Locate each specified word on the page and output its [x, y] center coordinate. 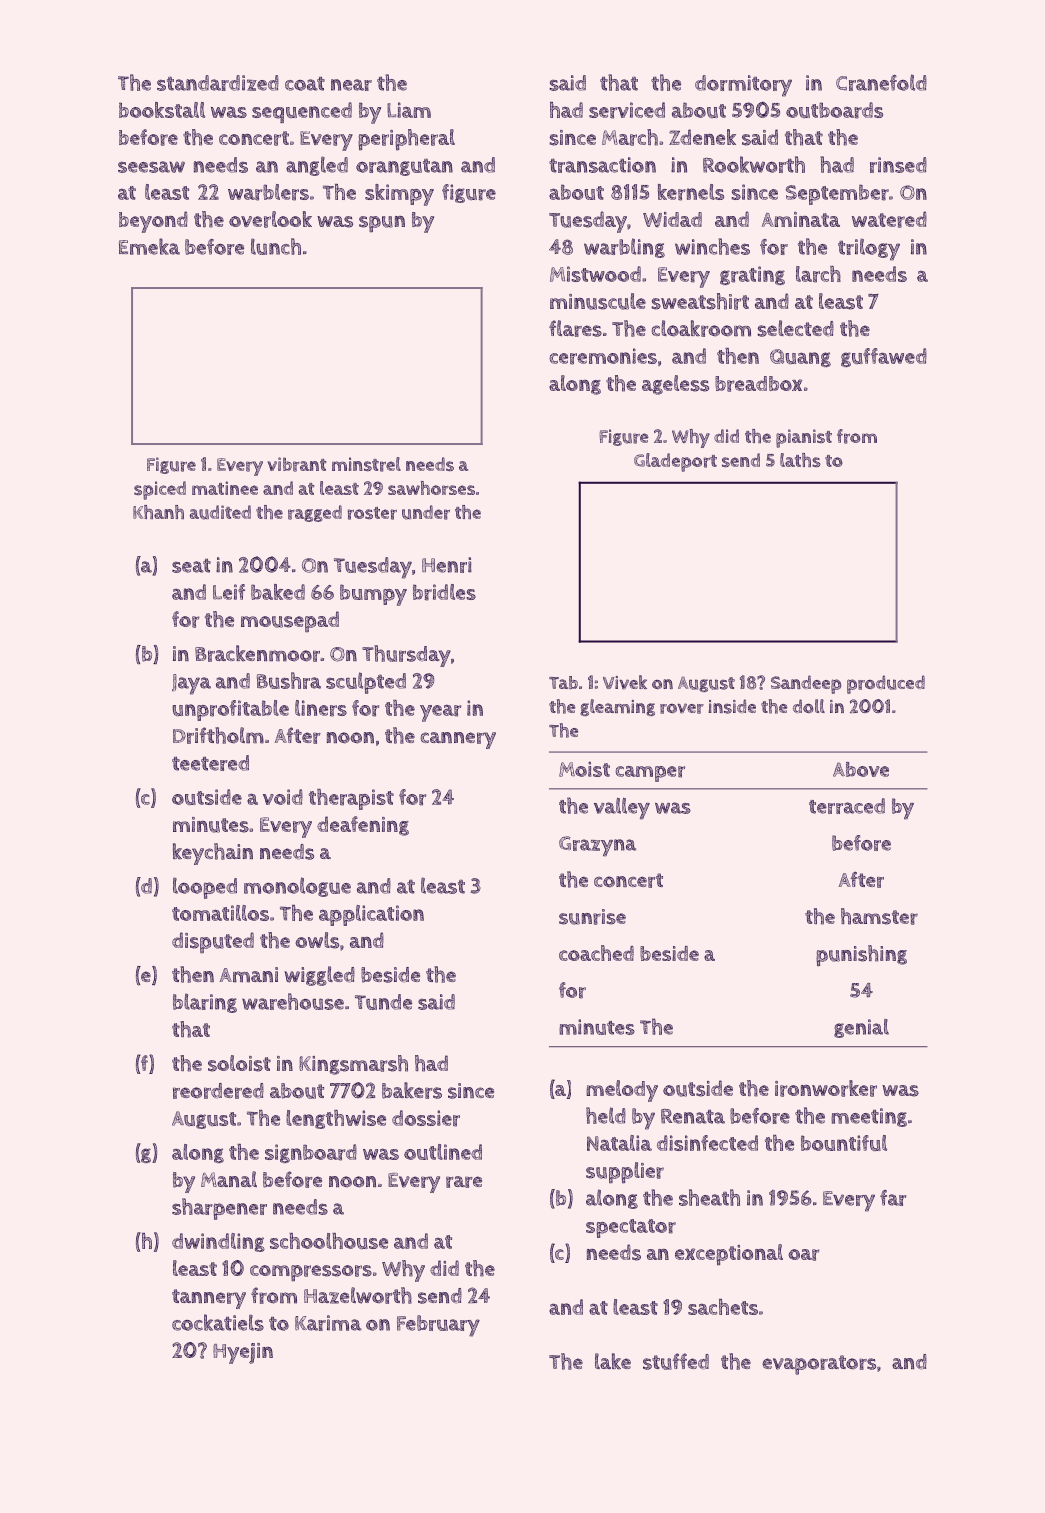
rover [682, 708]
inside [732, 706]
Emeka [149, 246]
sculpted [366, 683]
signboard [311, 1153]
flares [575, 328]
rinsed [898, 165]
